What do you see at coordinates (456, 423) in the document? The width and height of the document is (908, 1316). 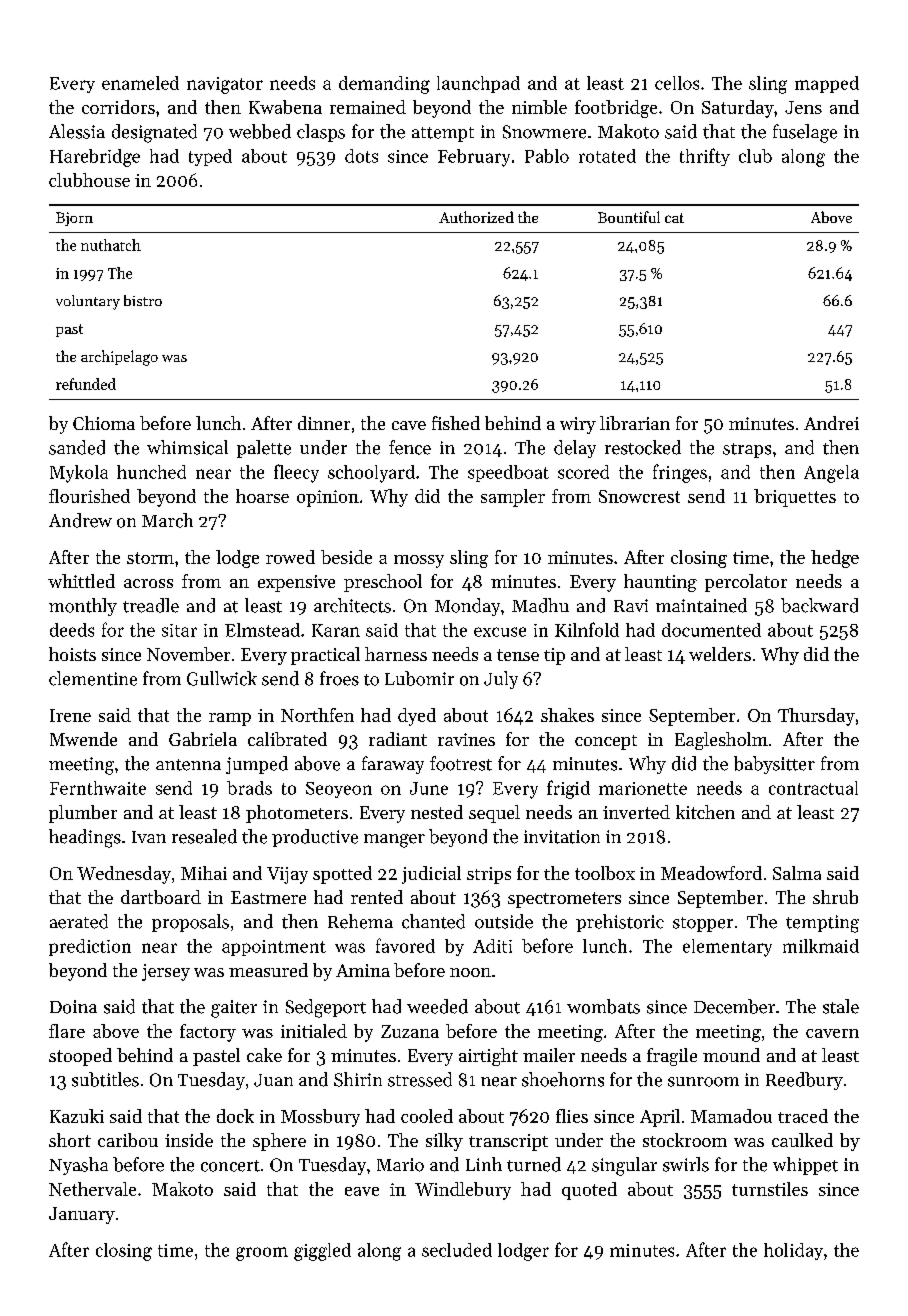 I see `fished` at bounding box center [456, 423].
